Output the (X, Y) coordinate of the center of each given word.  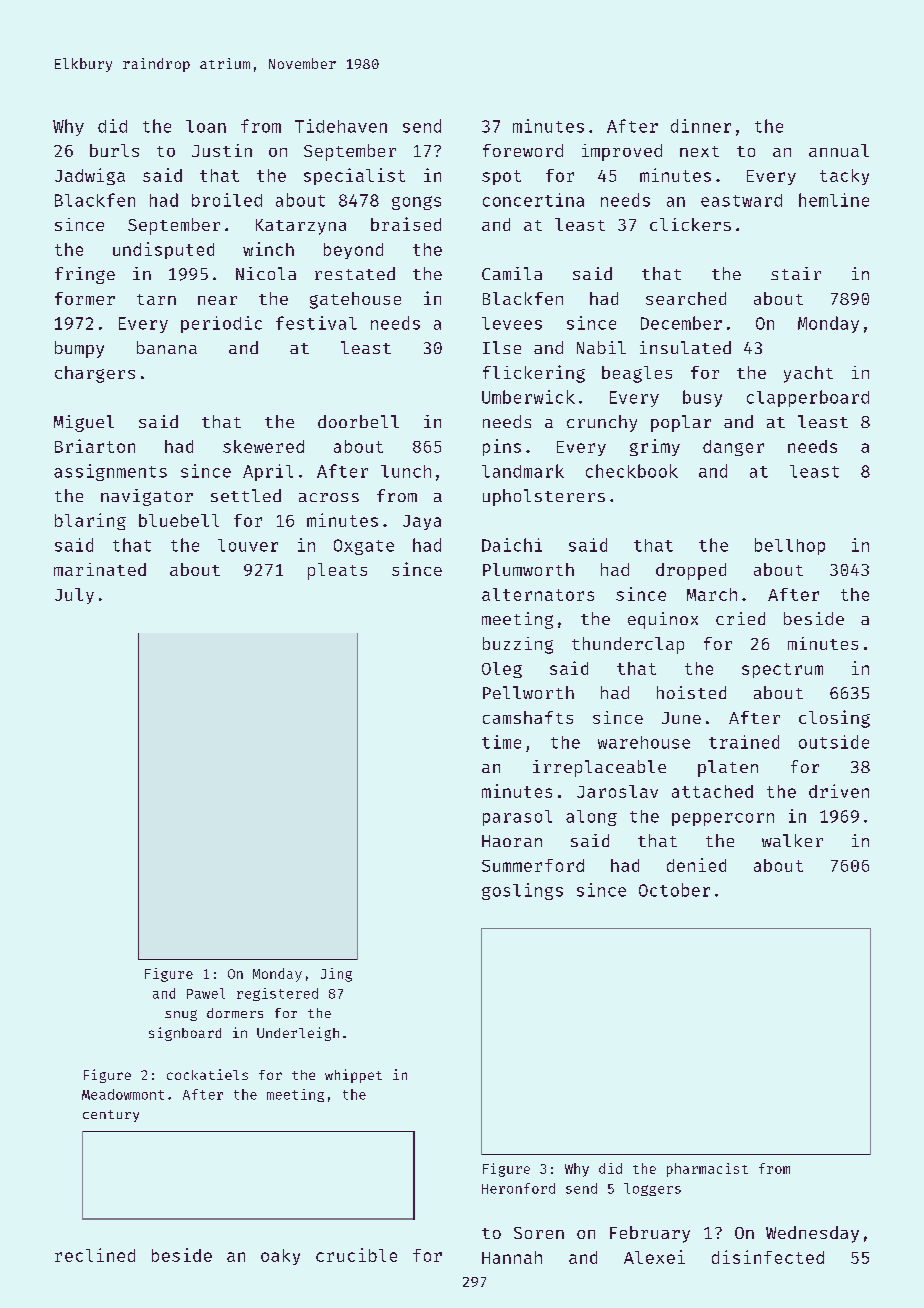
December (681, 323)
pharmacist (707, 1170)
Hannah (512, 1257)
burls (114, 150)
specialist (354, 176)
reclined (95, 1255)
